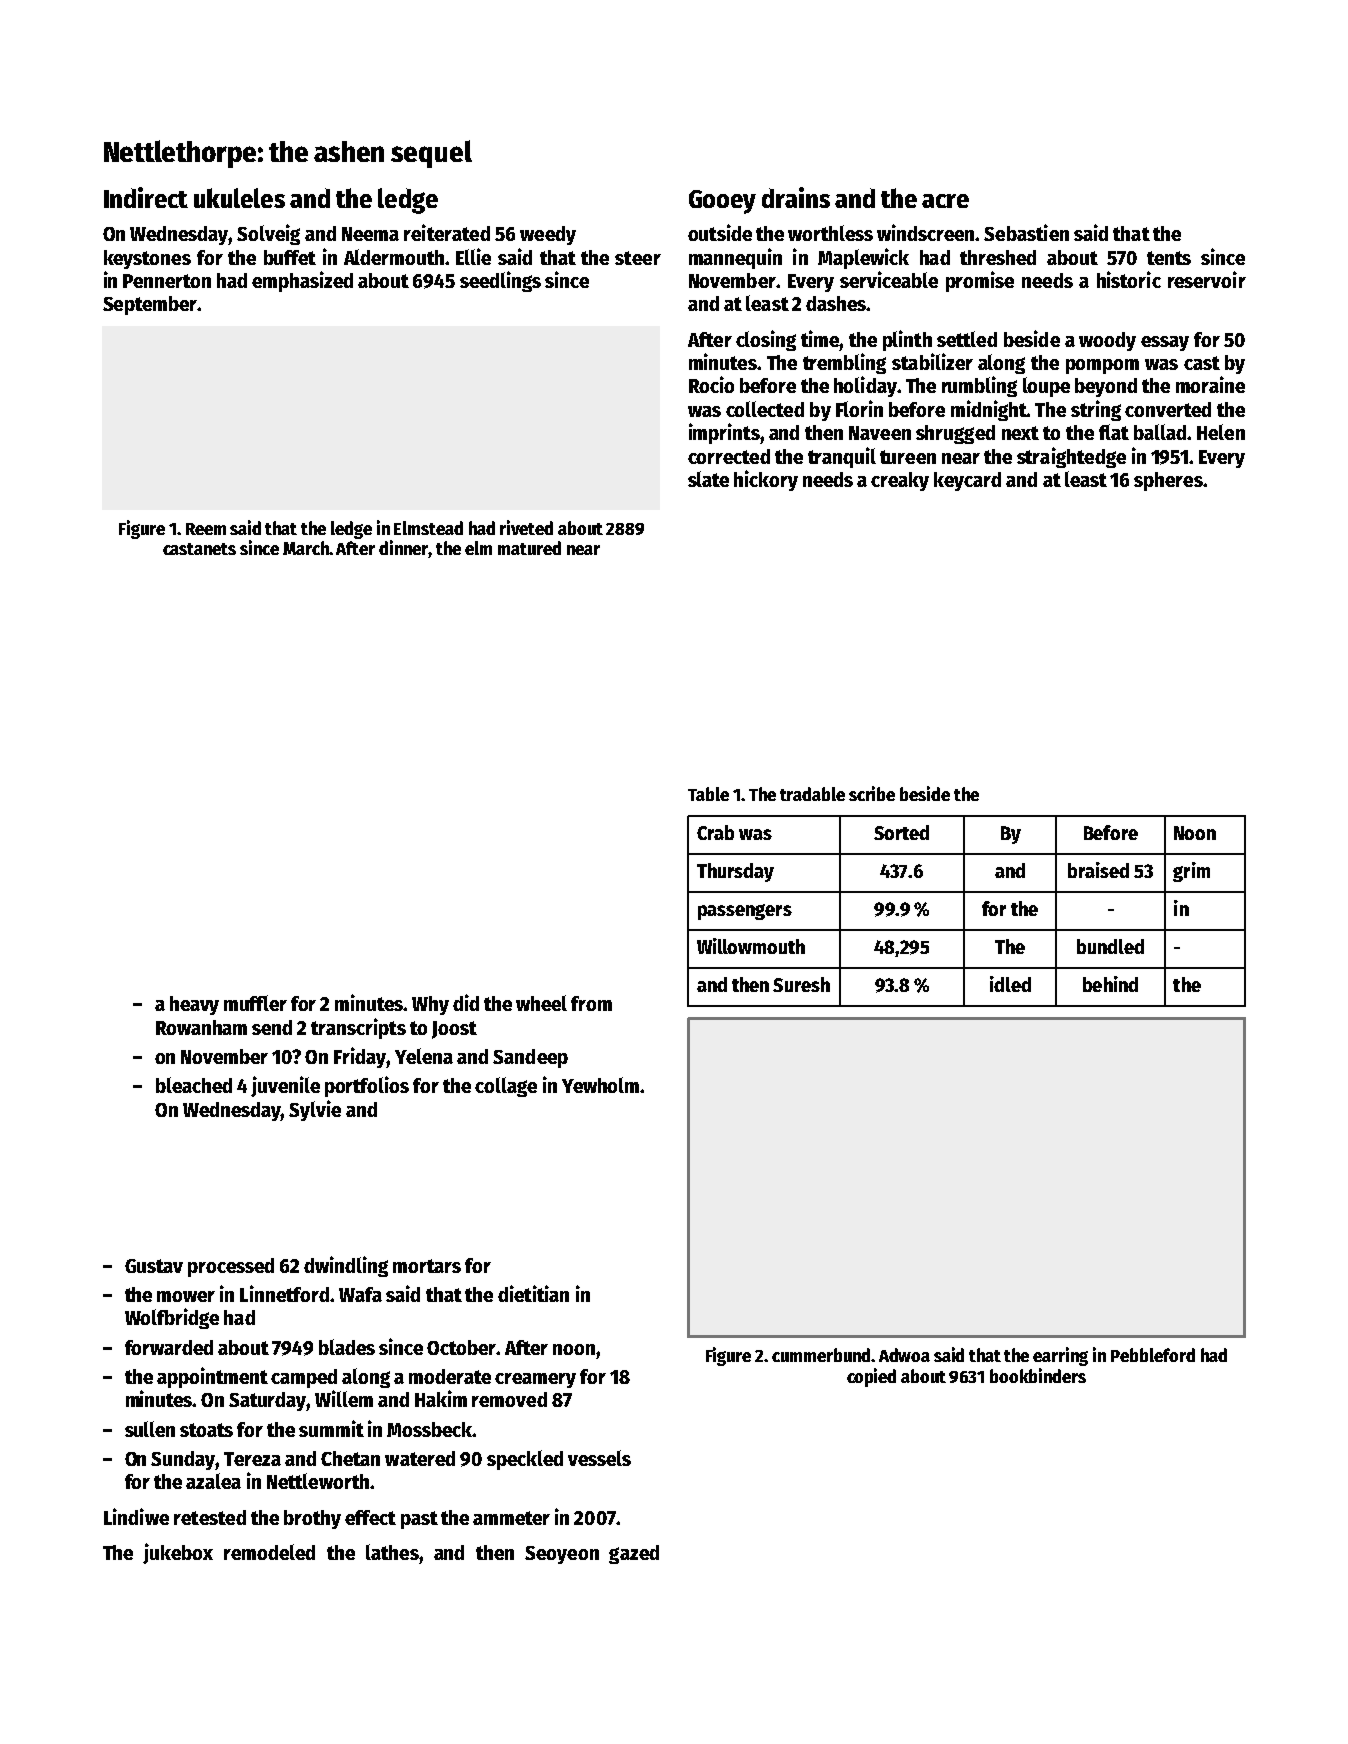 This screenshot has width=1348, height=1744. Describe the element at coordinates (801, 984) in the screenshot. I see `Suresh` at that location.
